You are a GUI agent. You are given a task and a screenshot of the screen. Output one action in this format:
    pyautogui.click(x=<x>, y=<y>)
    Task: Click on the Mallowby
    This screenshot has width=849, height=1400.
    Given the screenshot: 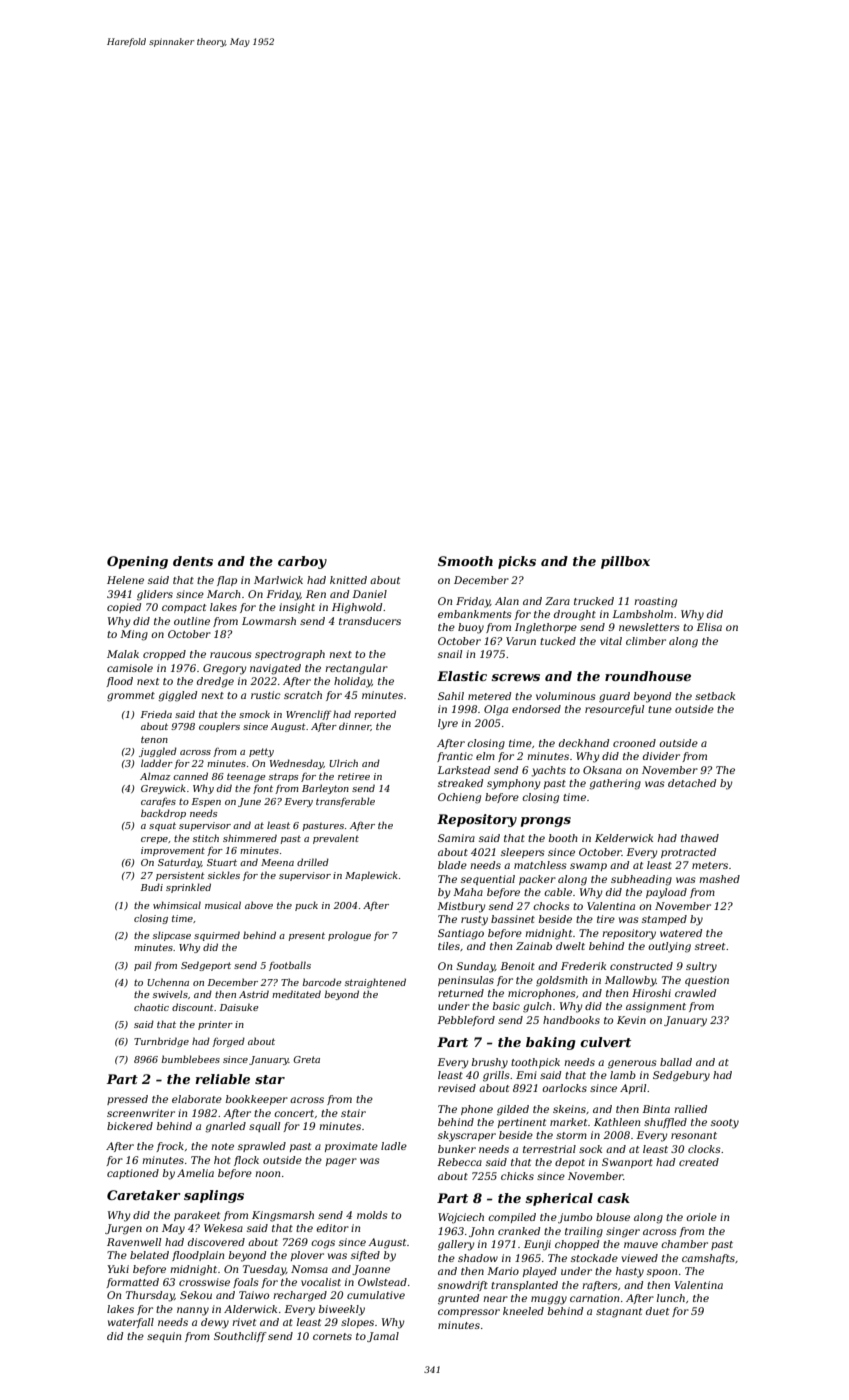 What is the action you would take?
    pyautogui.click(x=630, y=981)
